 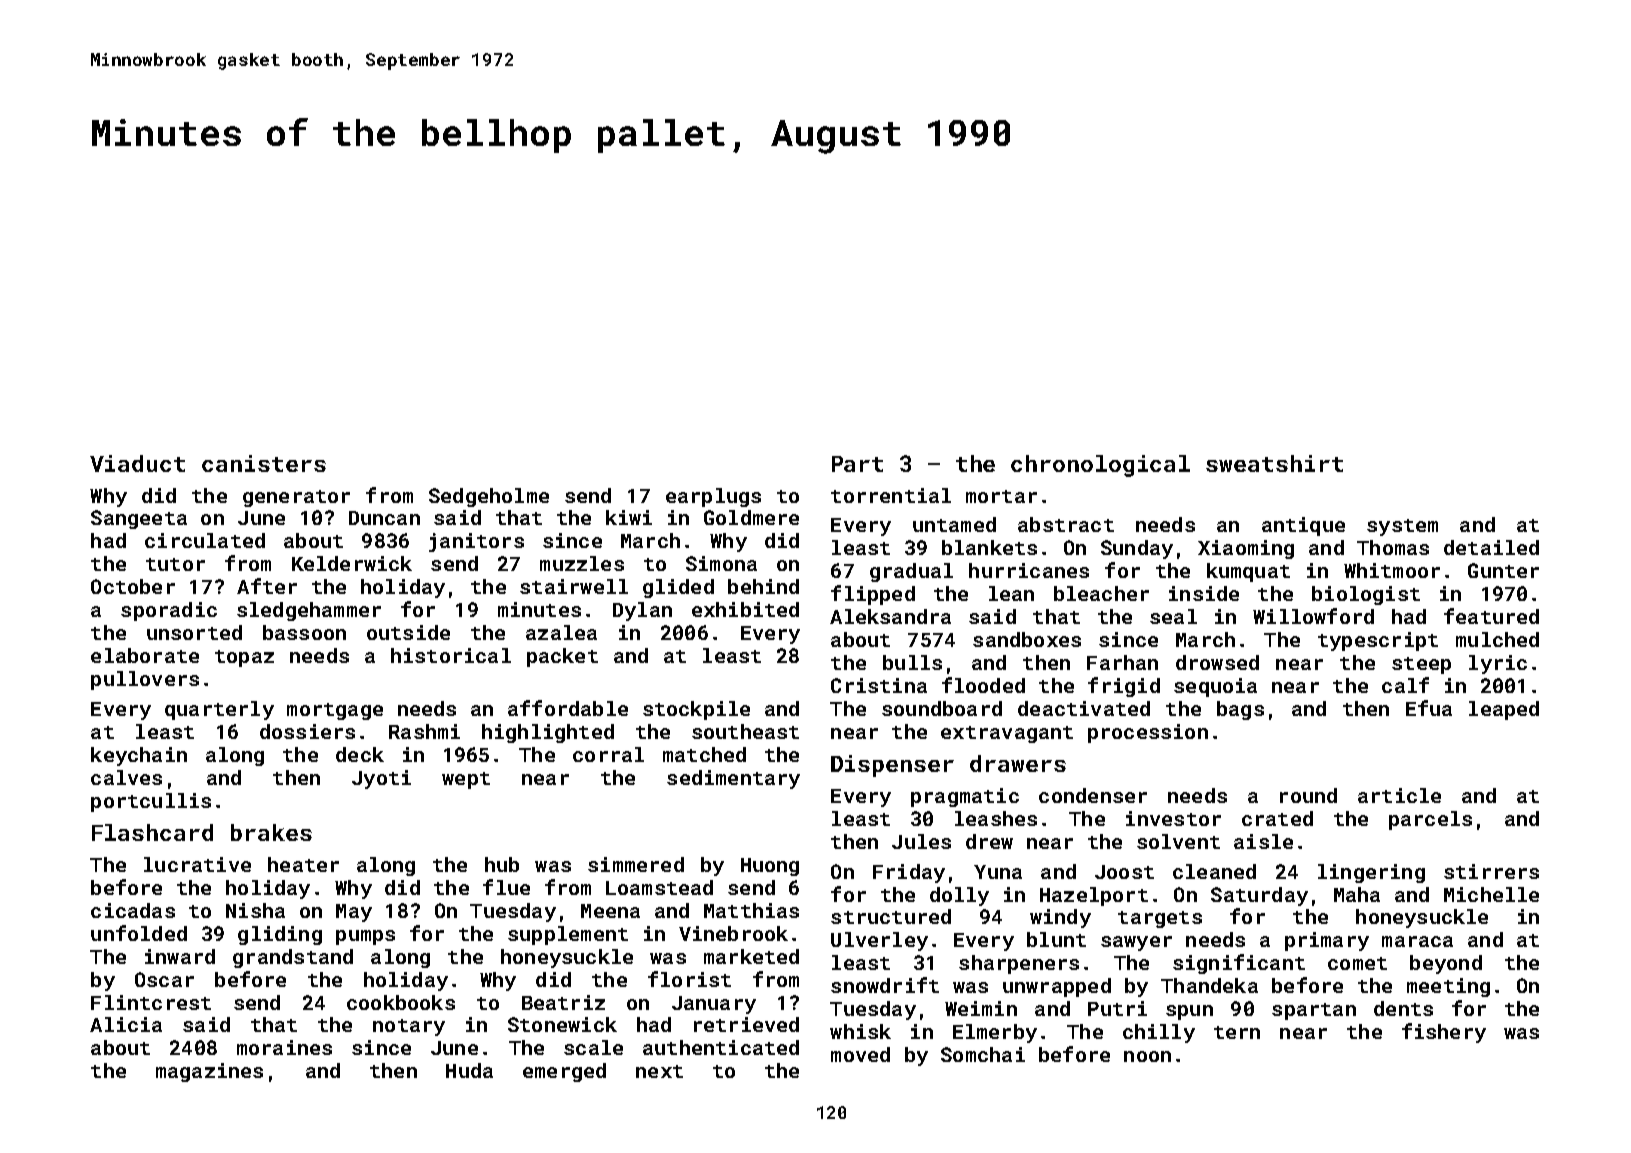 I want to click on Saturday, so click(x=1259, y=896).
